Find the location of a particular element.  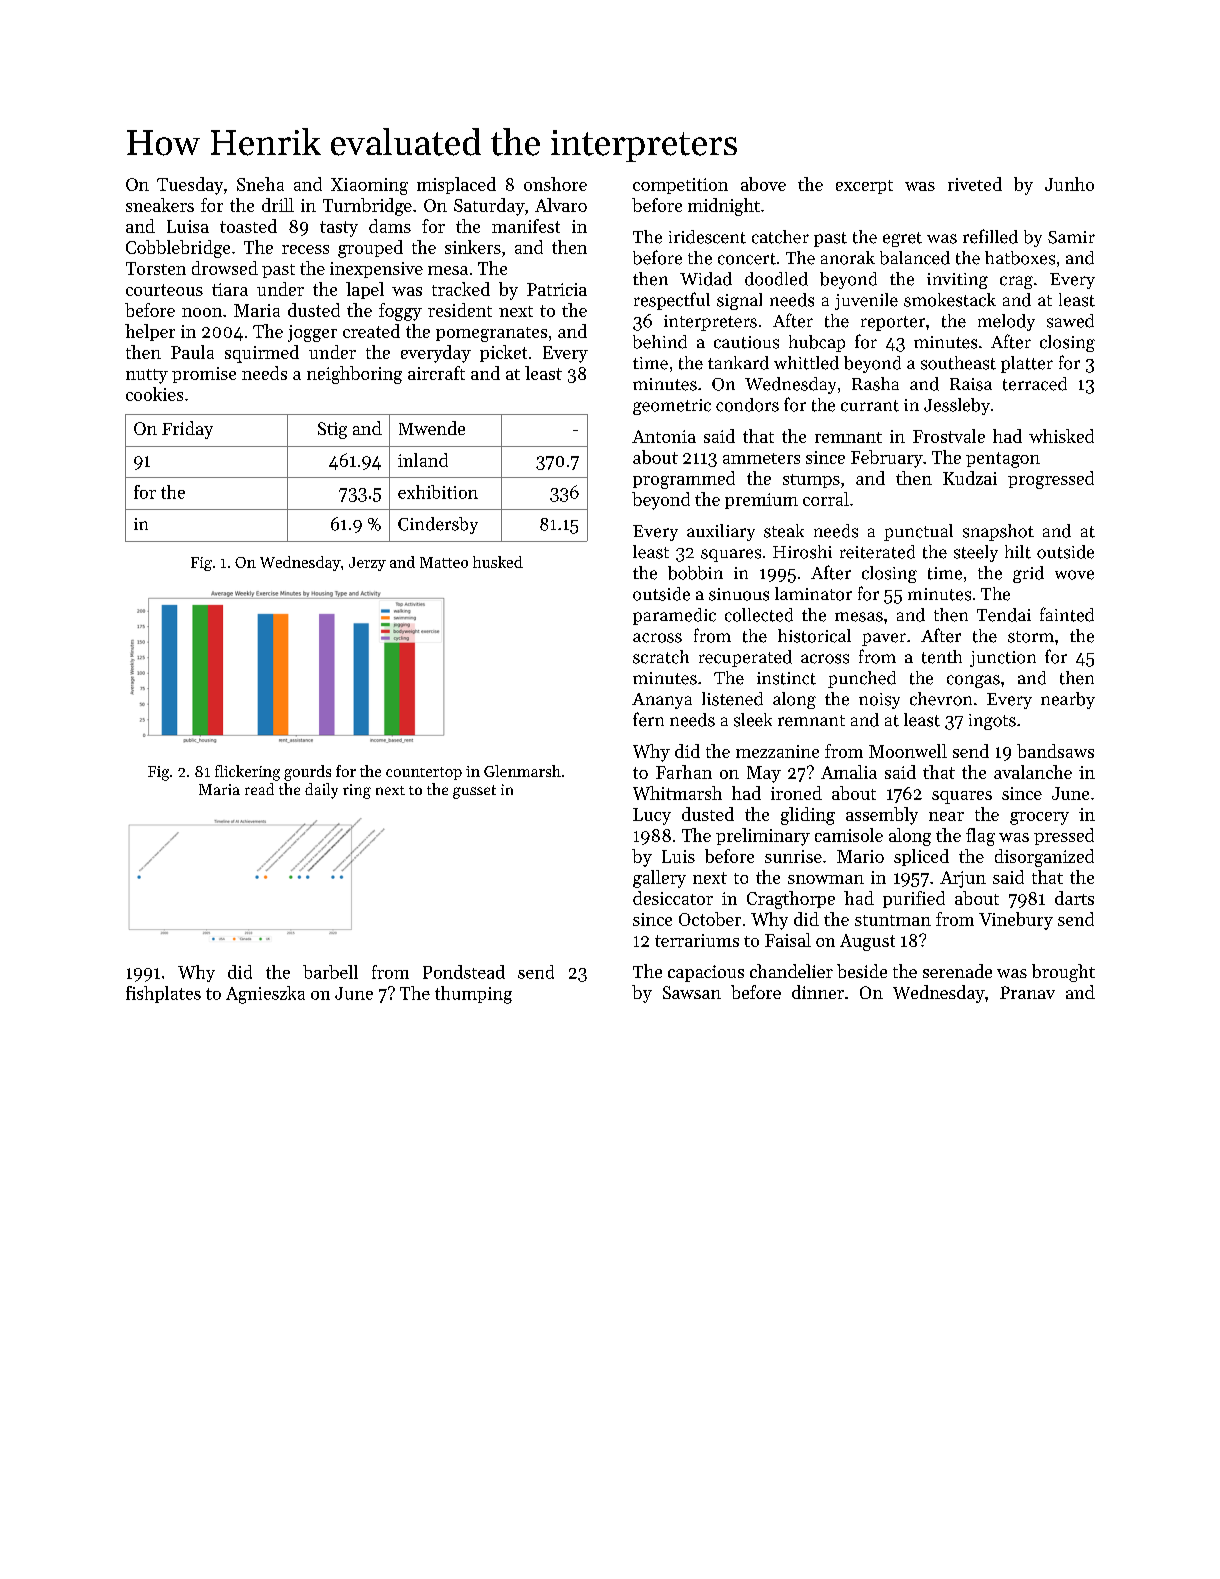

competition is located at coordinates (680, 186).
